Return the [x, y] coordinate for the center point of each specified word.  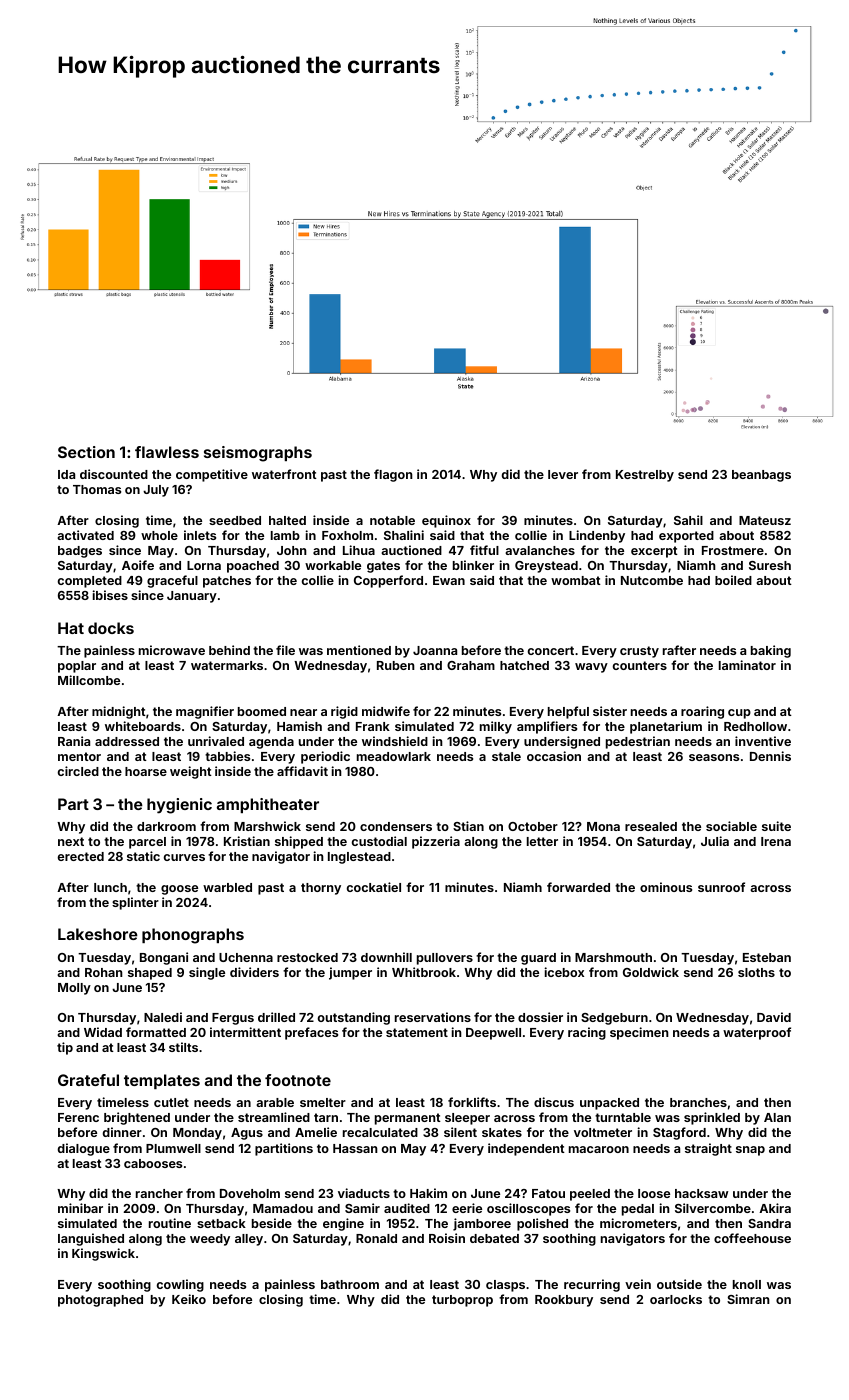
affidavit [302, 771]
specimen [639, 1033]
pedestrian [638, 742]
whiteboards [143, 726]
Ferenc [78, 1117]
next [71, 841]
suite [776, 826]
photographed [100, 1301]
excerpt [654, 552]
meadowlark [394, 756]
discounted [114, 474]
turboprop [462, 1301]
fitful [484, 550]
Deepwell [493, 1034]
